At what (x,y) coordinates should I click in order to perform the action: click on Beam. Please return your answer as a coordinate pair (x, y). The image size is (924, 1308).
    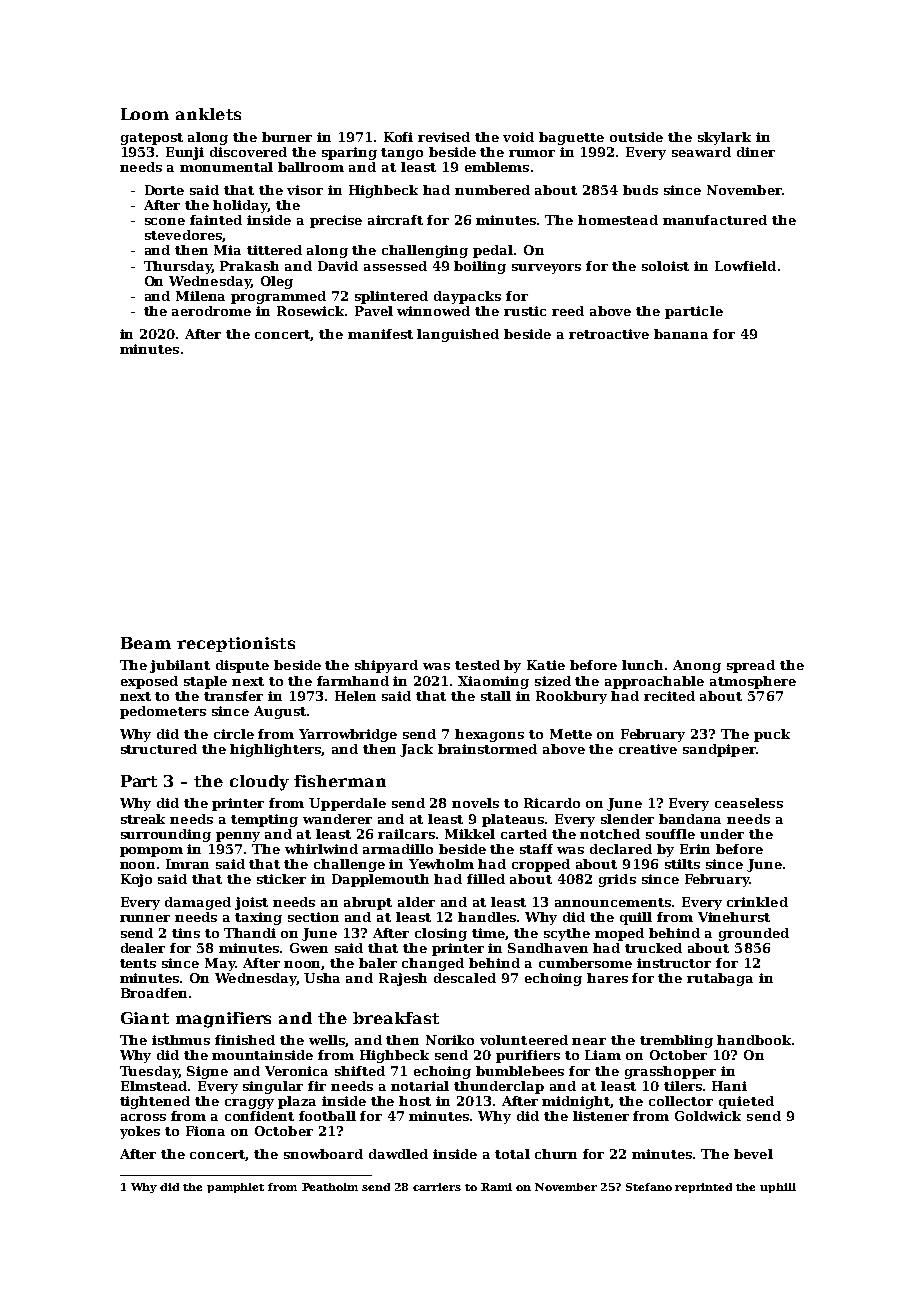
    Looking at the image, I should click on (146, 643).
